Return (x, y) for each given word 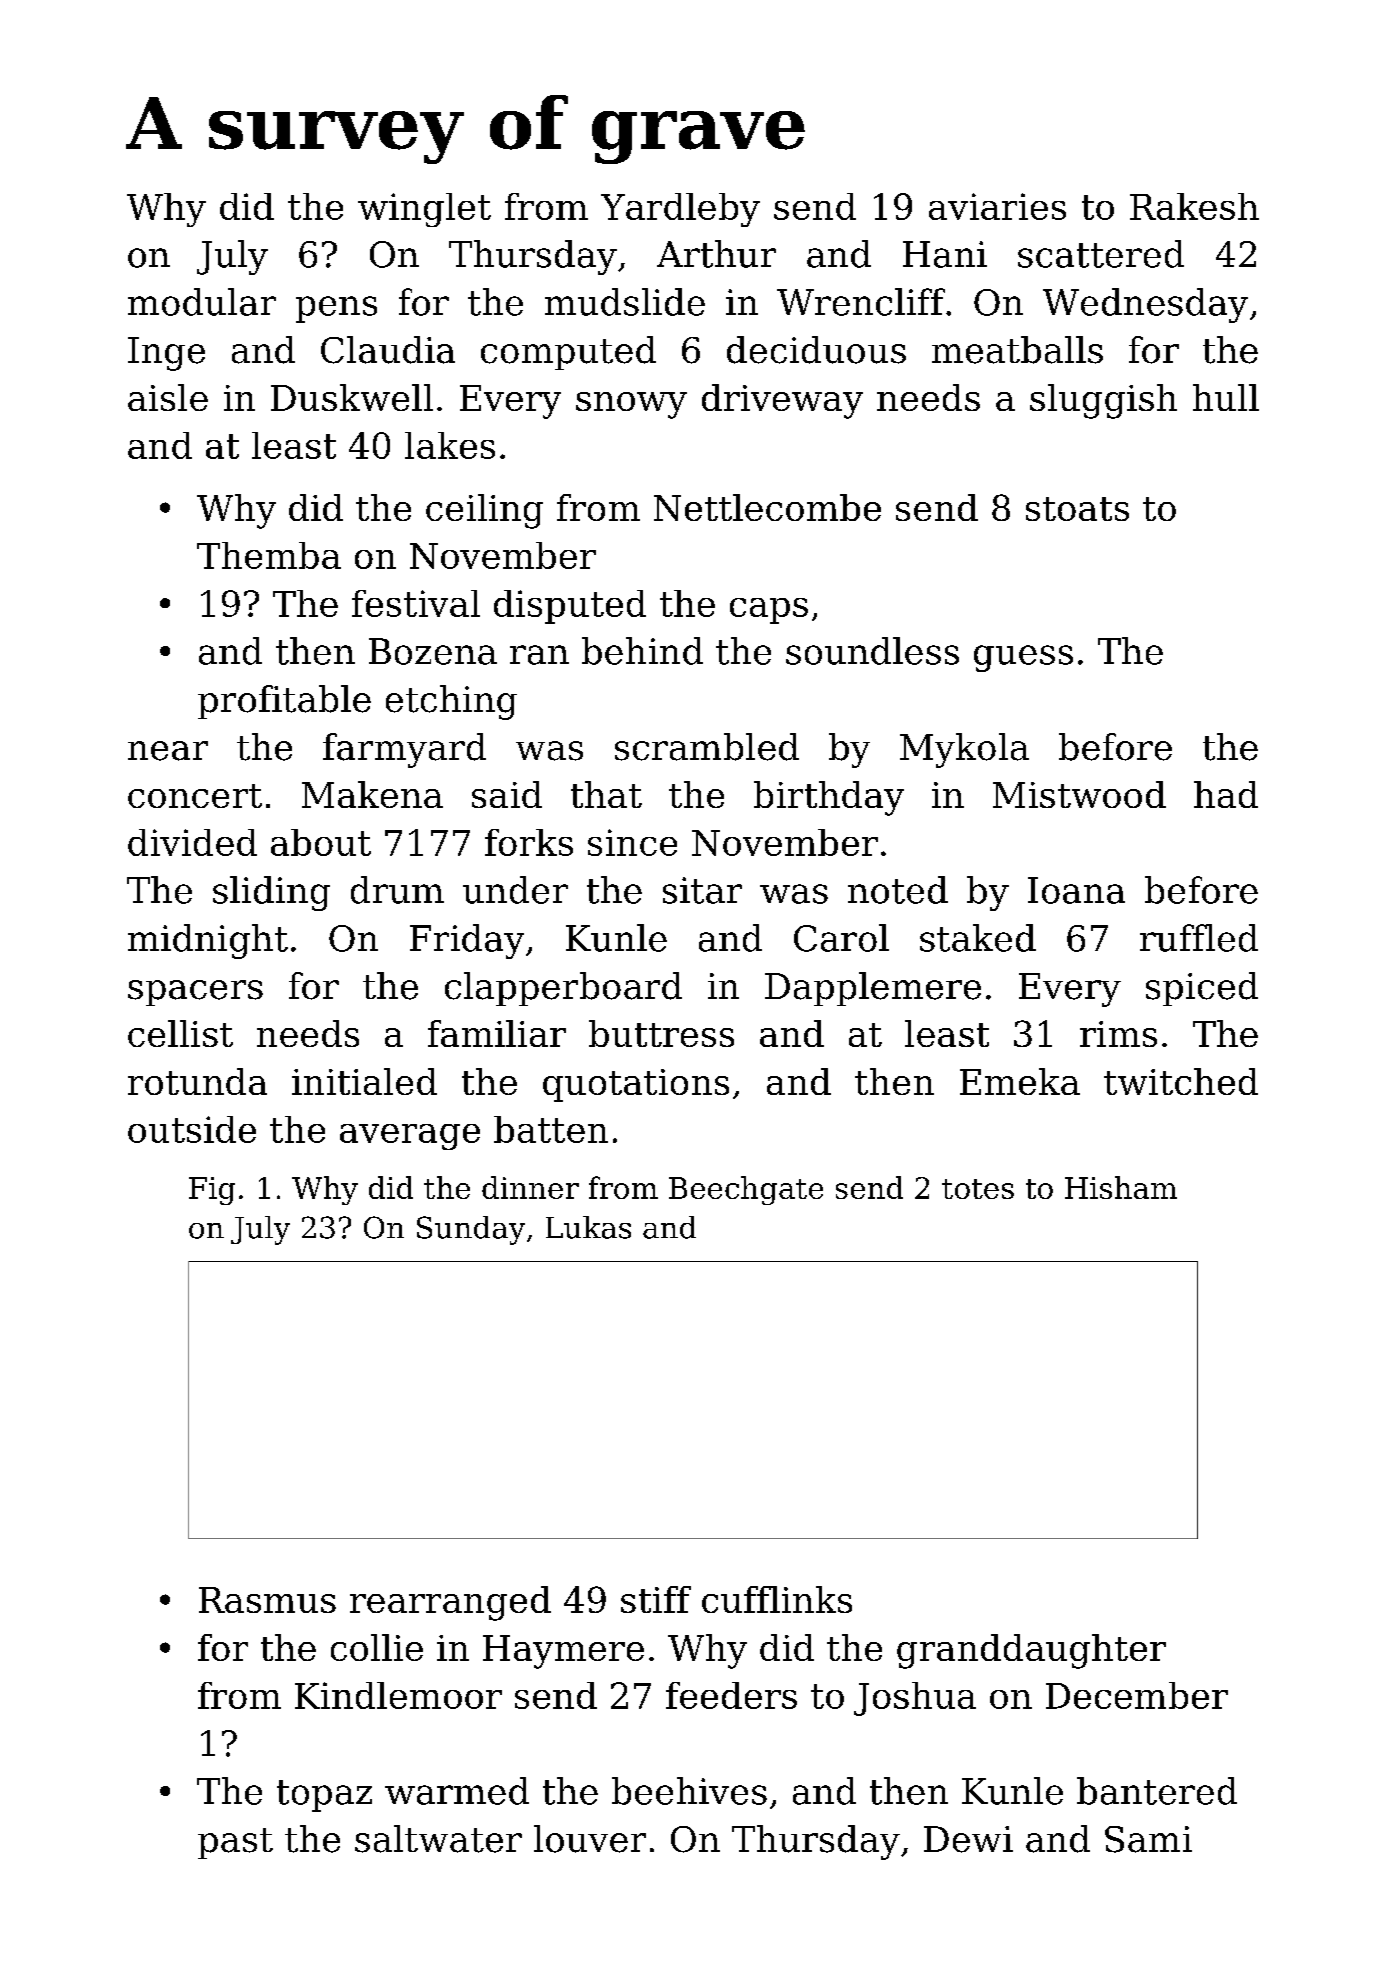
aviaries (997, 206)
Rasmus (267, 1600)
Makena (372, 794)
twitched (1181, 1081)
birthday (829, 798)
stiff (656, 1599)
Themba (269, 555)
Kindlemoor (398, 1695)
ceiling (484, 511)
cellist (180, 1033)
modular (202, 302)
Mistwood (1079, 794)
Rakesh (1194, 206)
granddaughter (1031, 1651)
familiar (497, 1033)
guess (1023, 658)
